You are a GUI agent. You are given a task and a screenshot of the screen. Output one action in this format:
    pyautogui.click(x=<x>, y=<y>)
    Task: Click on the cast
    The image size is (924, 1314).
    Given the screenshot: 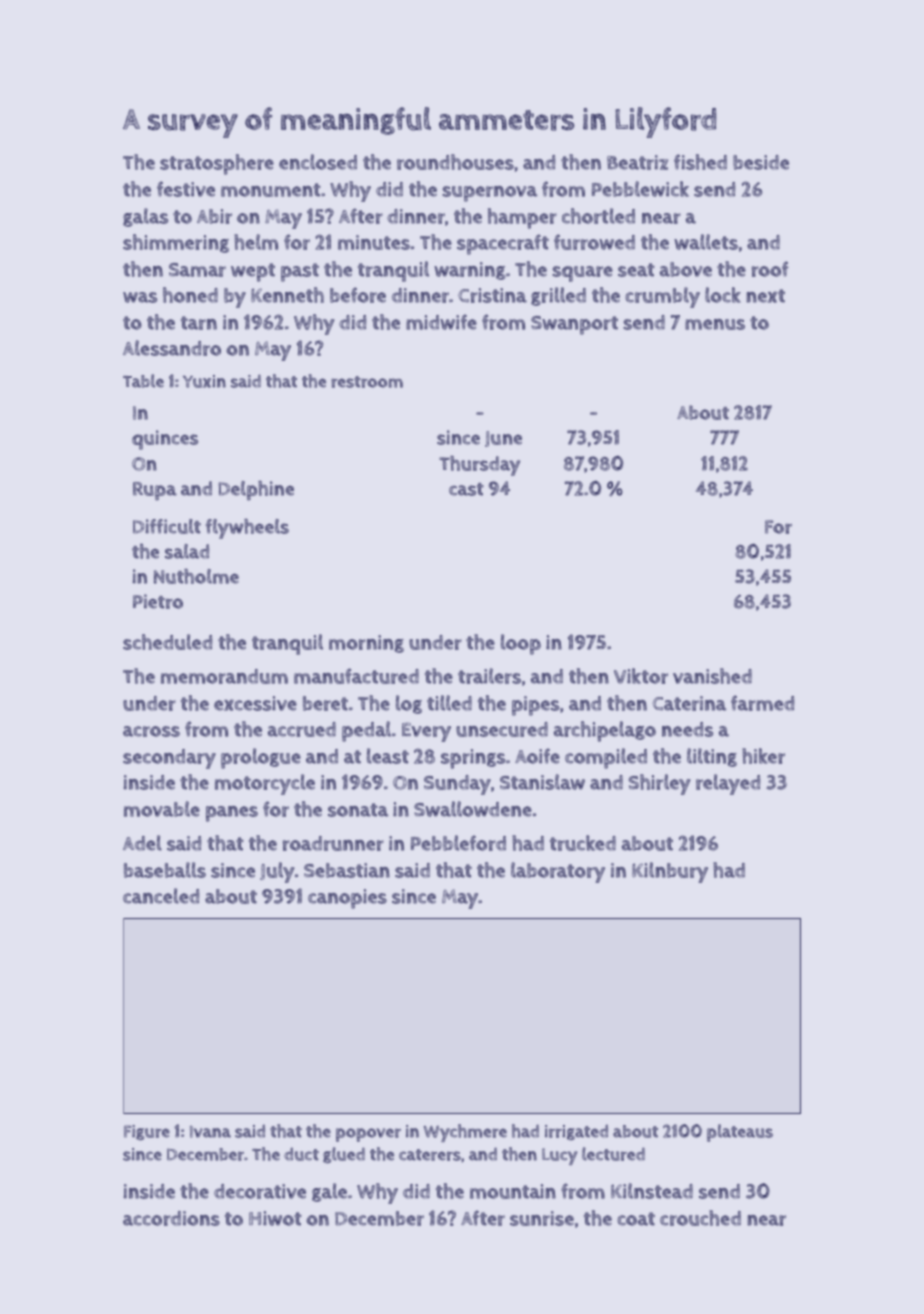 What is the action you would take?
    pyautogui.click(x=466, y=489)
